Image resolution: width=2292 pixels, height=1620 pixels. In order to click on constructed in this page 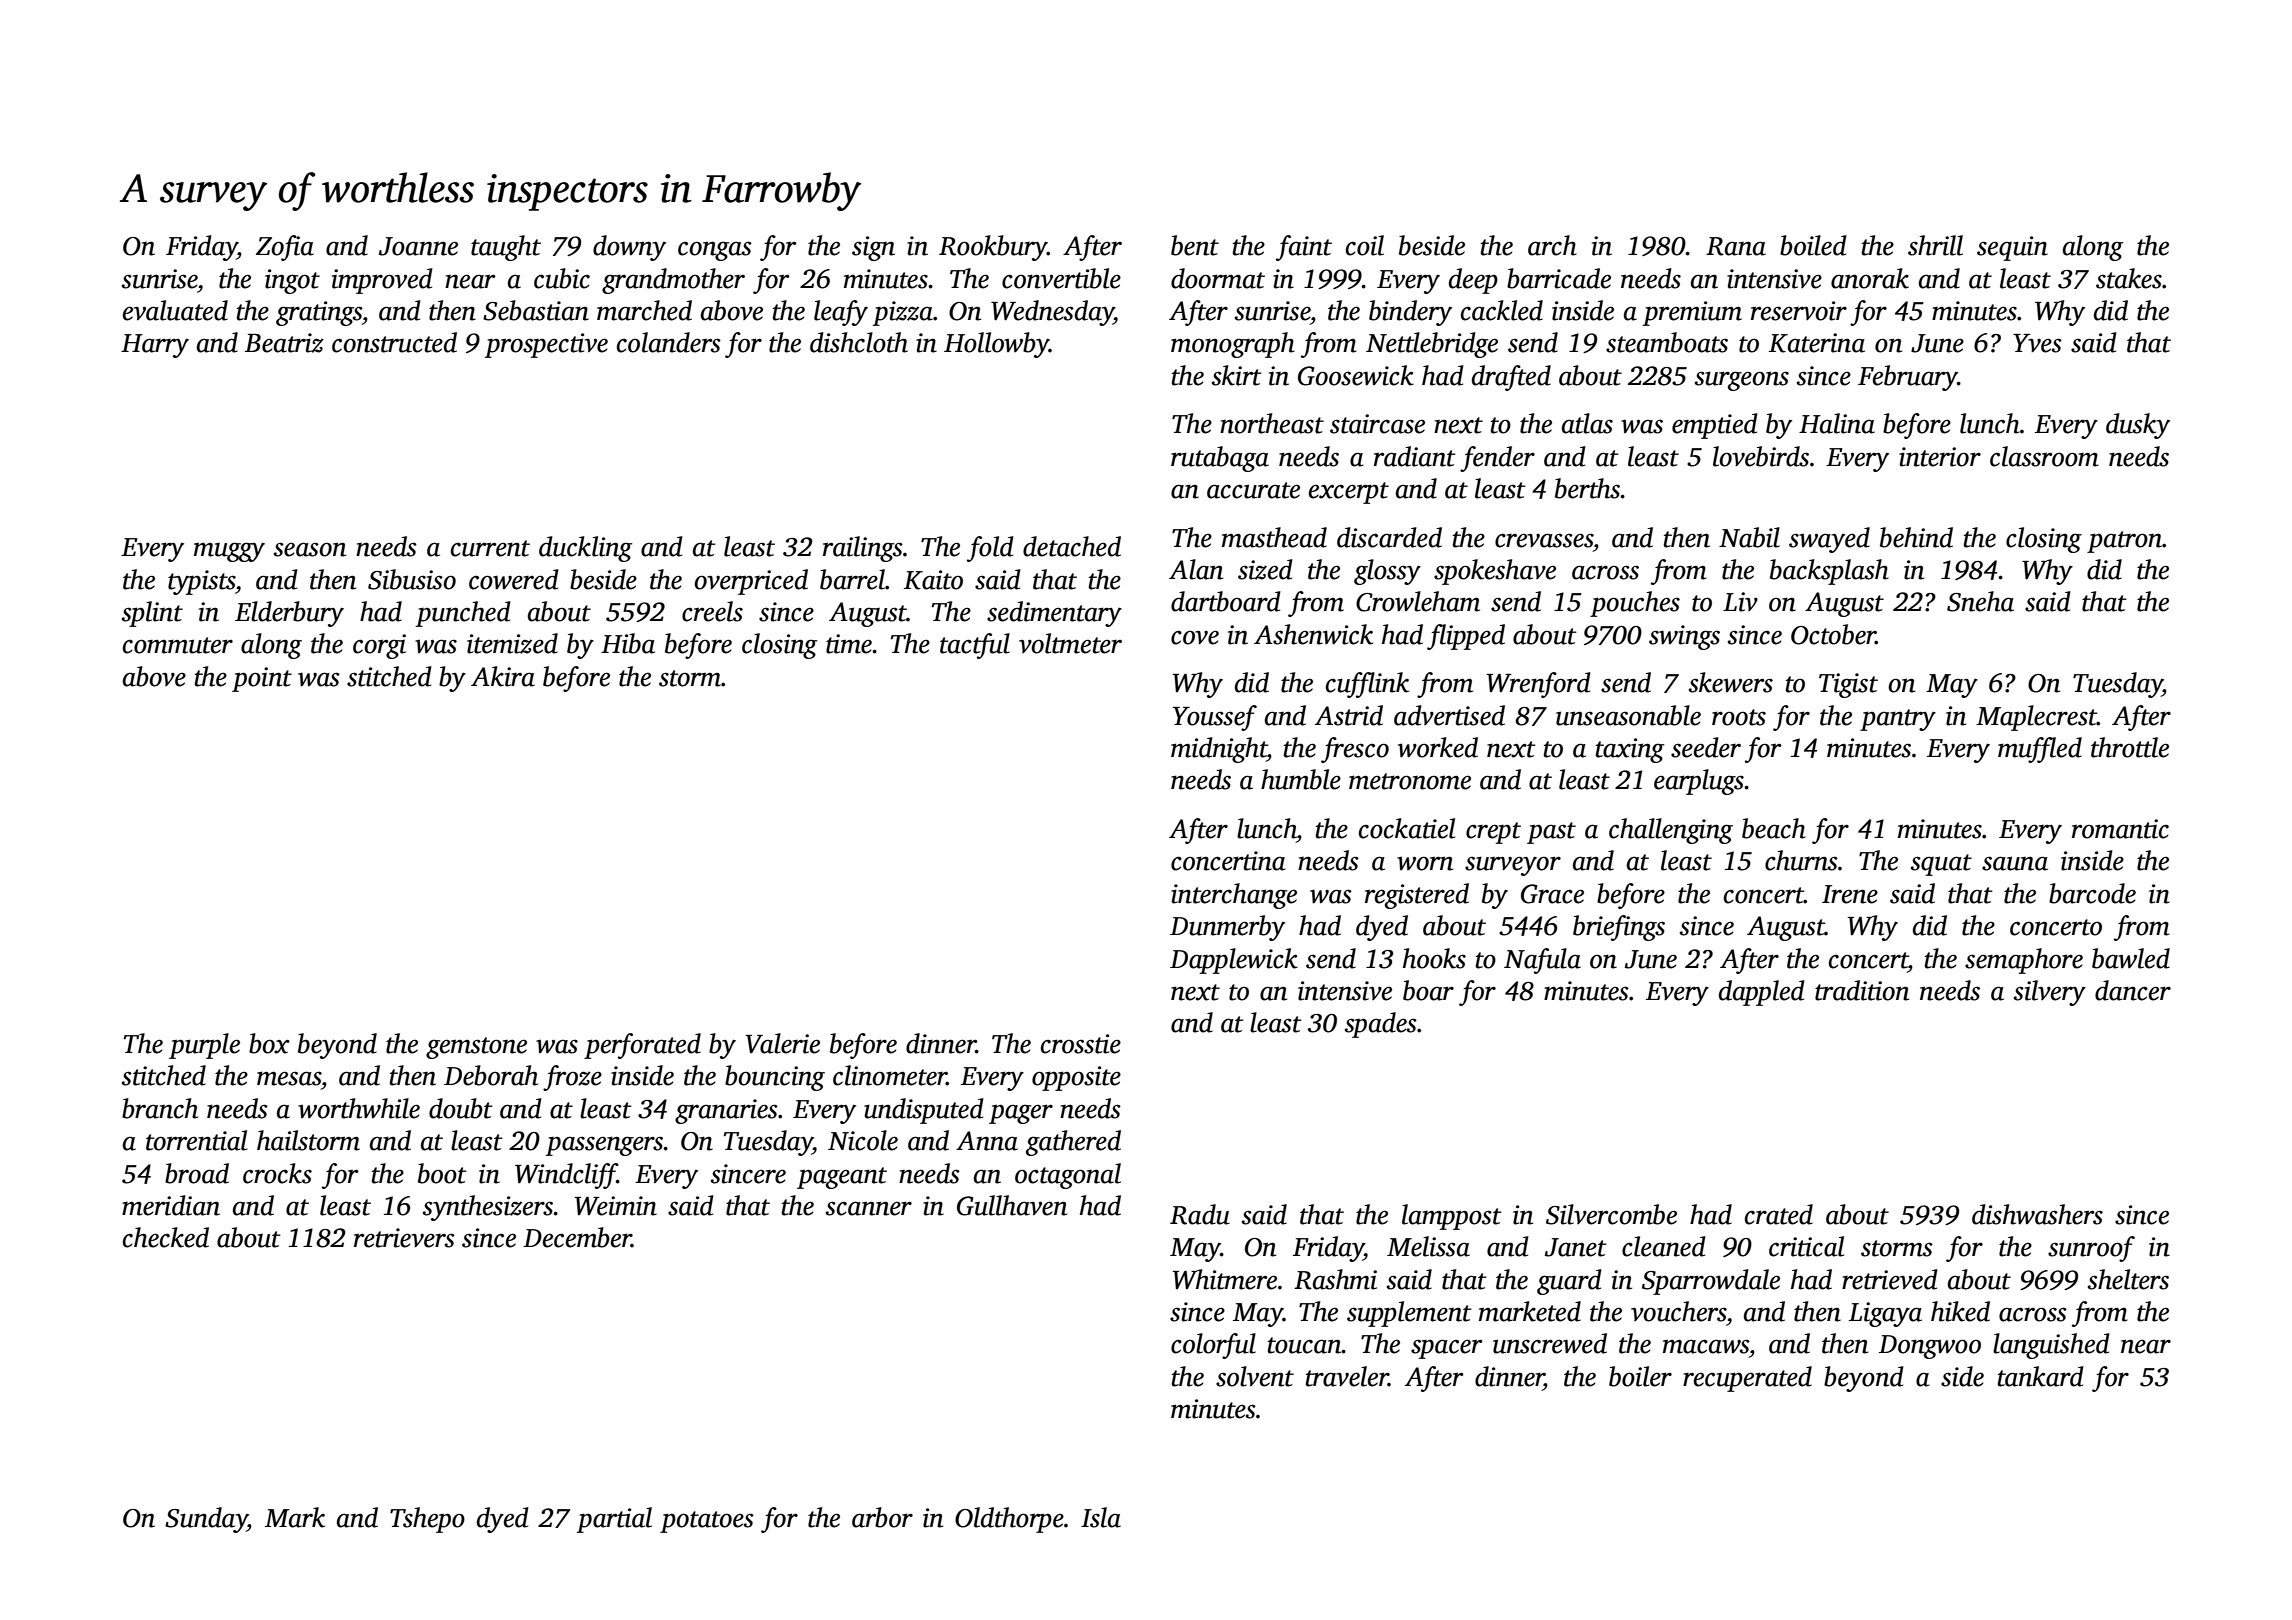, I will do `click(394, 342)`.
